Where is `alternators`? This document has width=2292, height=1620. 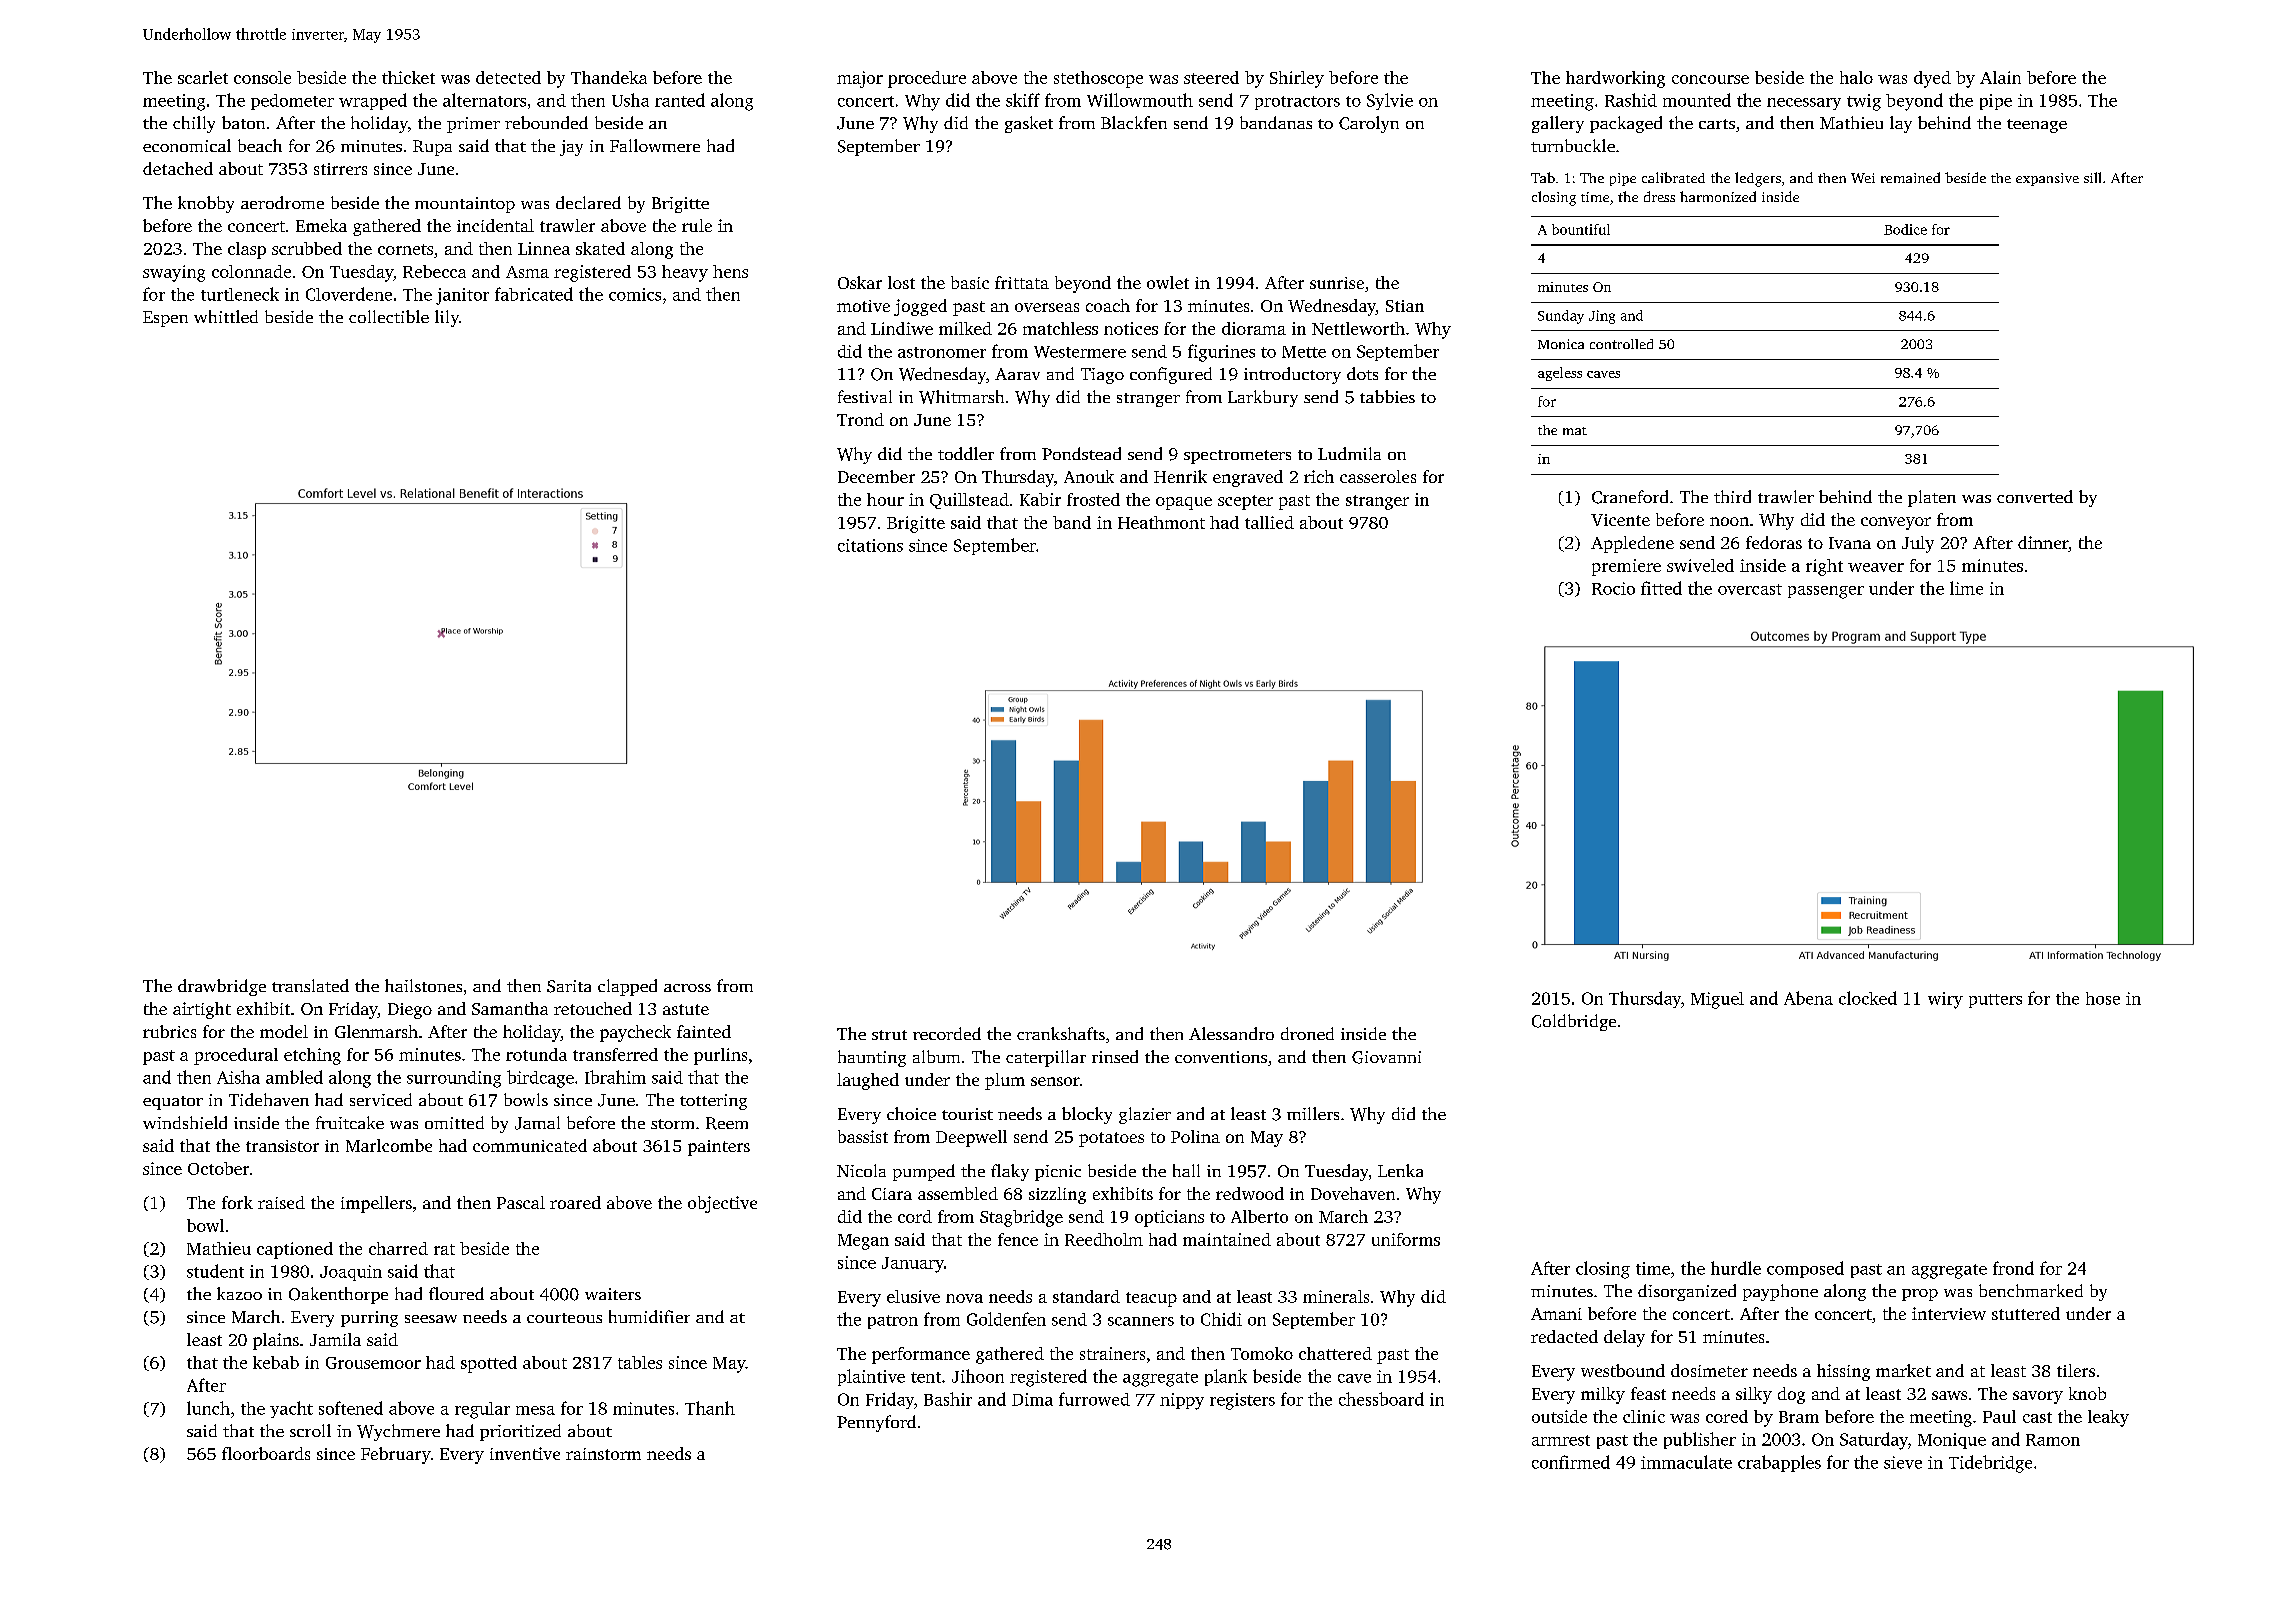 alternators is located at coordinates (484, 100).
